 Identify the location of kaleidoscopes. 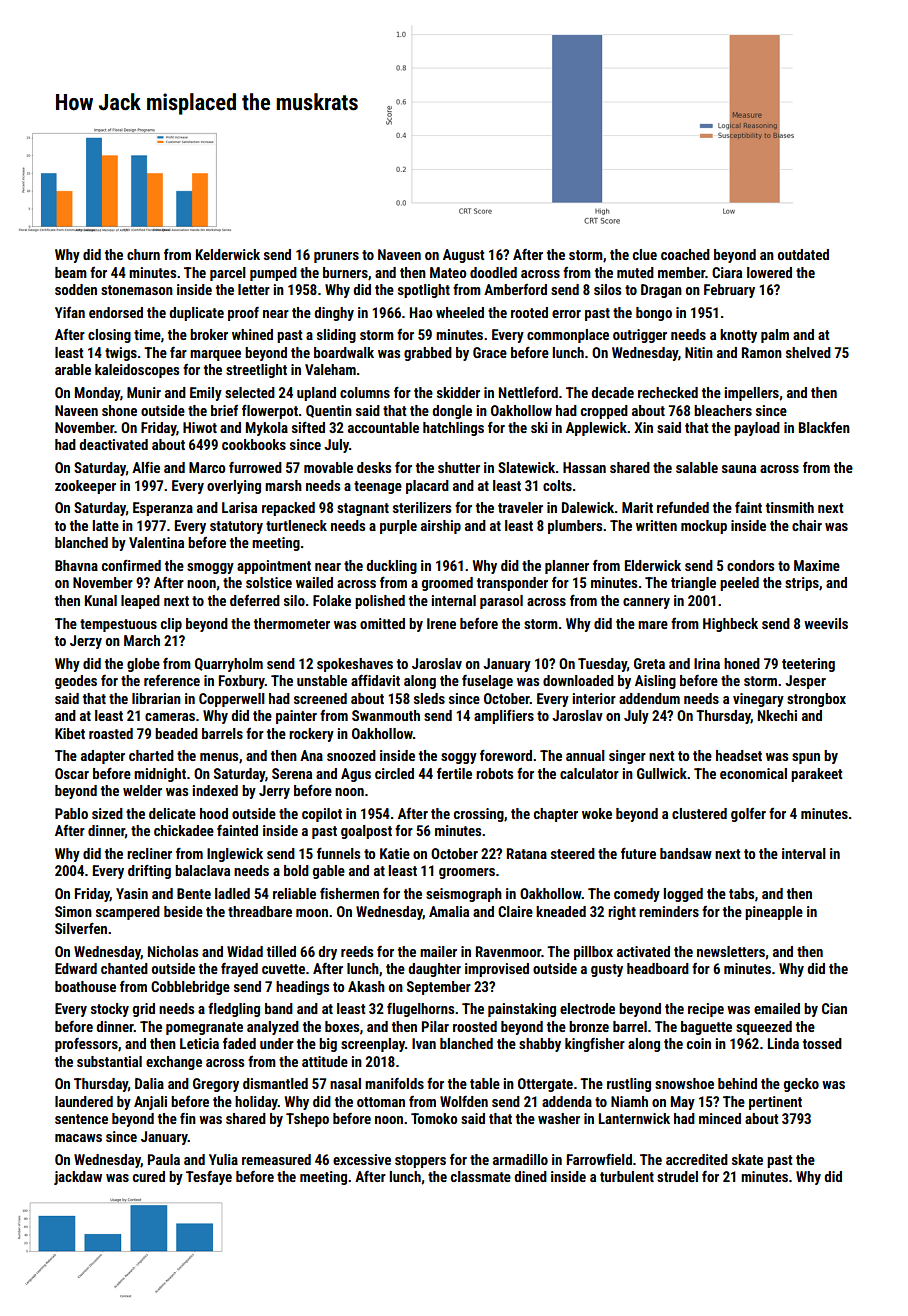
(137, 371).
